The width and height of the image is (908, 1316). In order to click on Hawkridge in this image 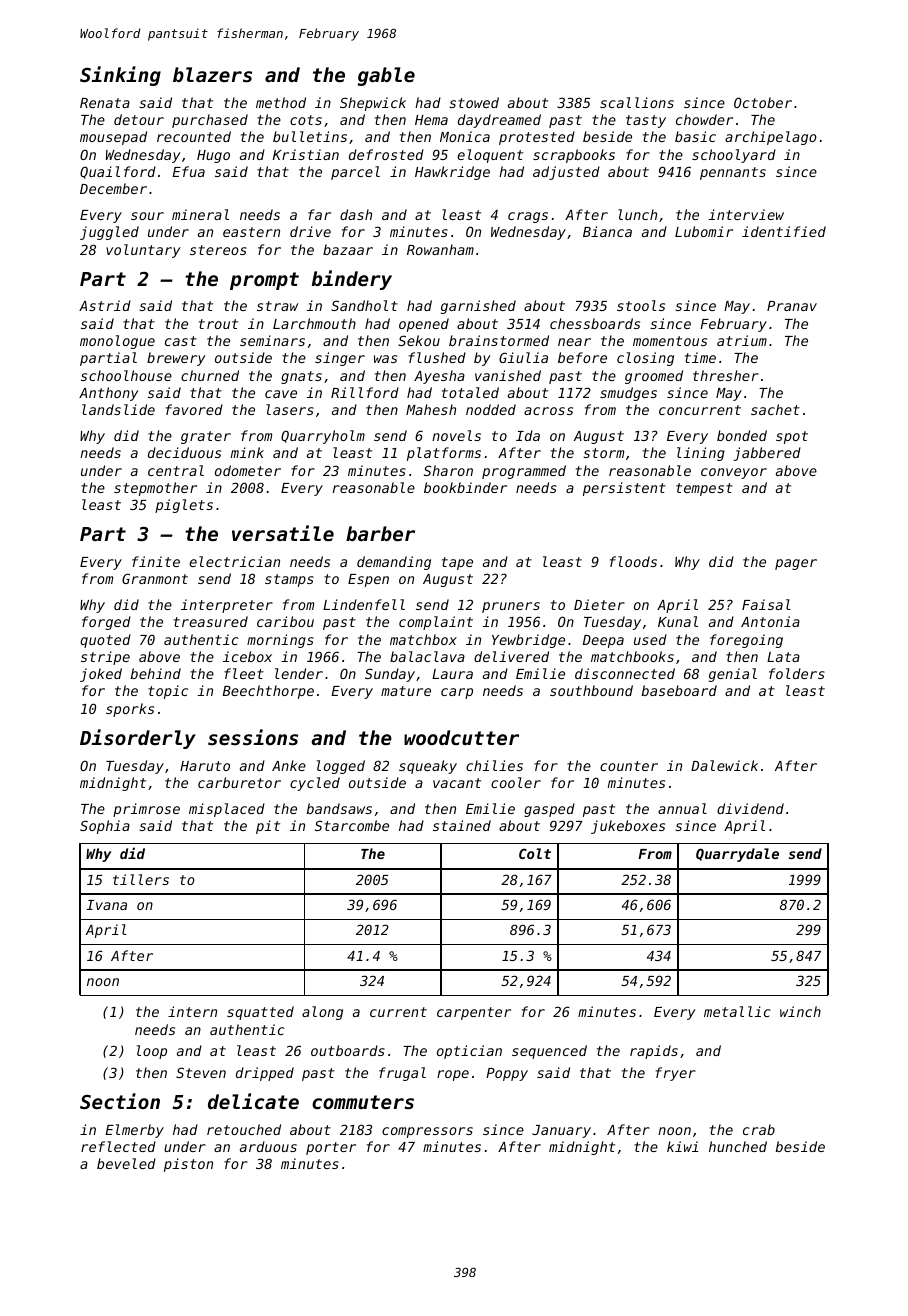, I will do `click(452, 173)`.
